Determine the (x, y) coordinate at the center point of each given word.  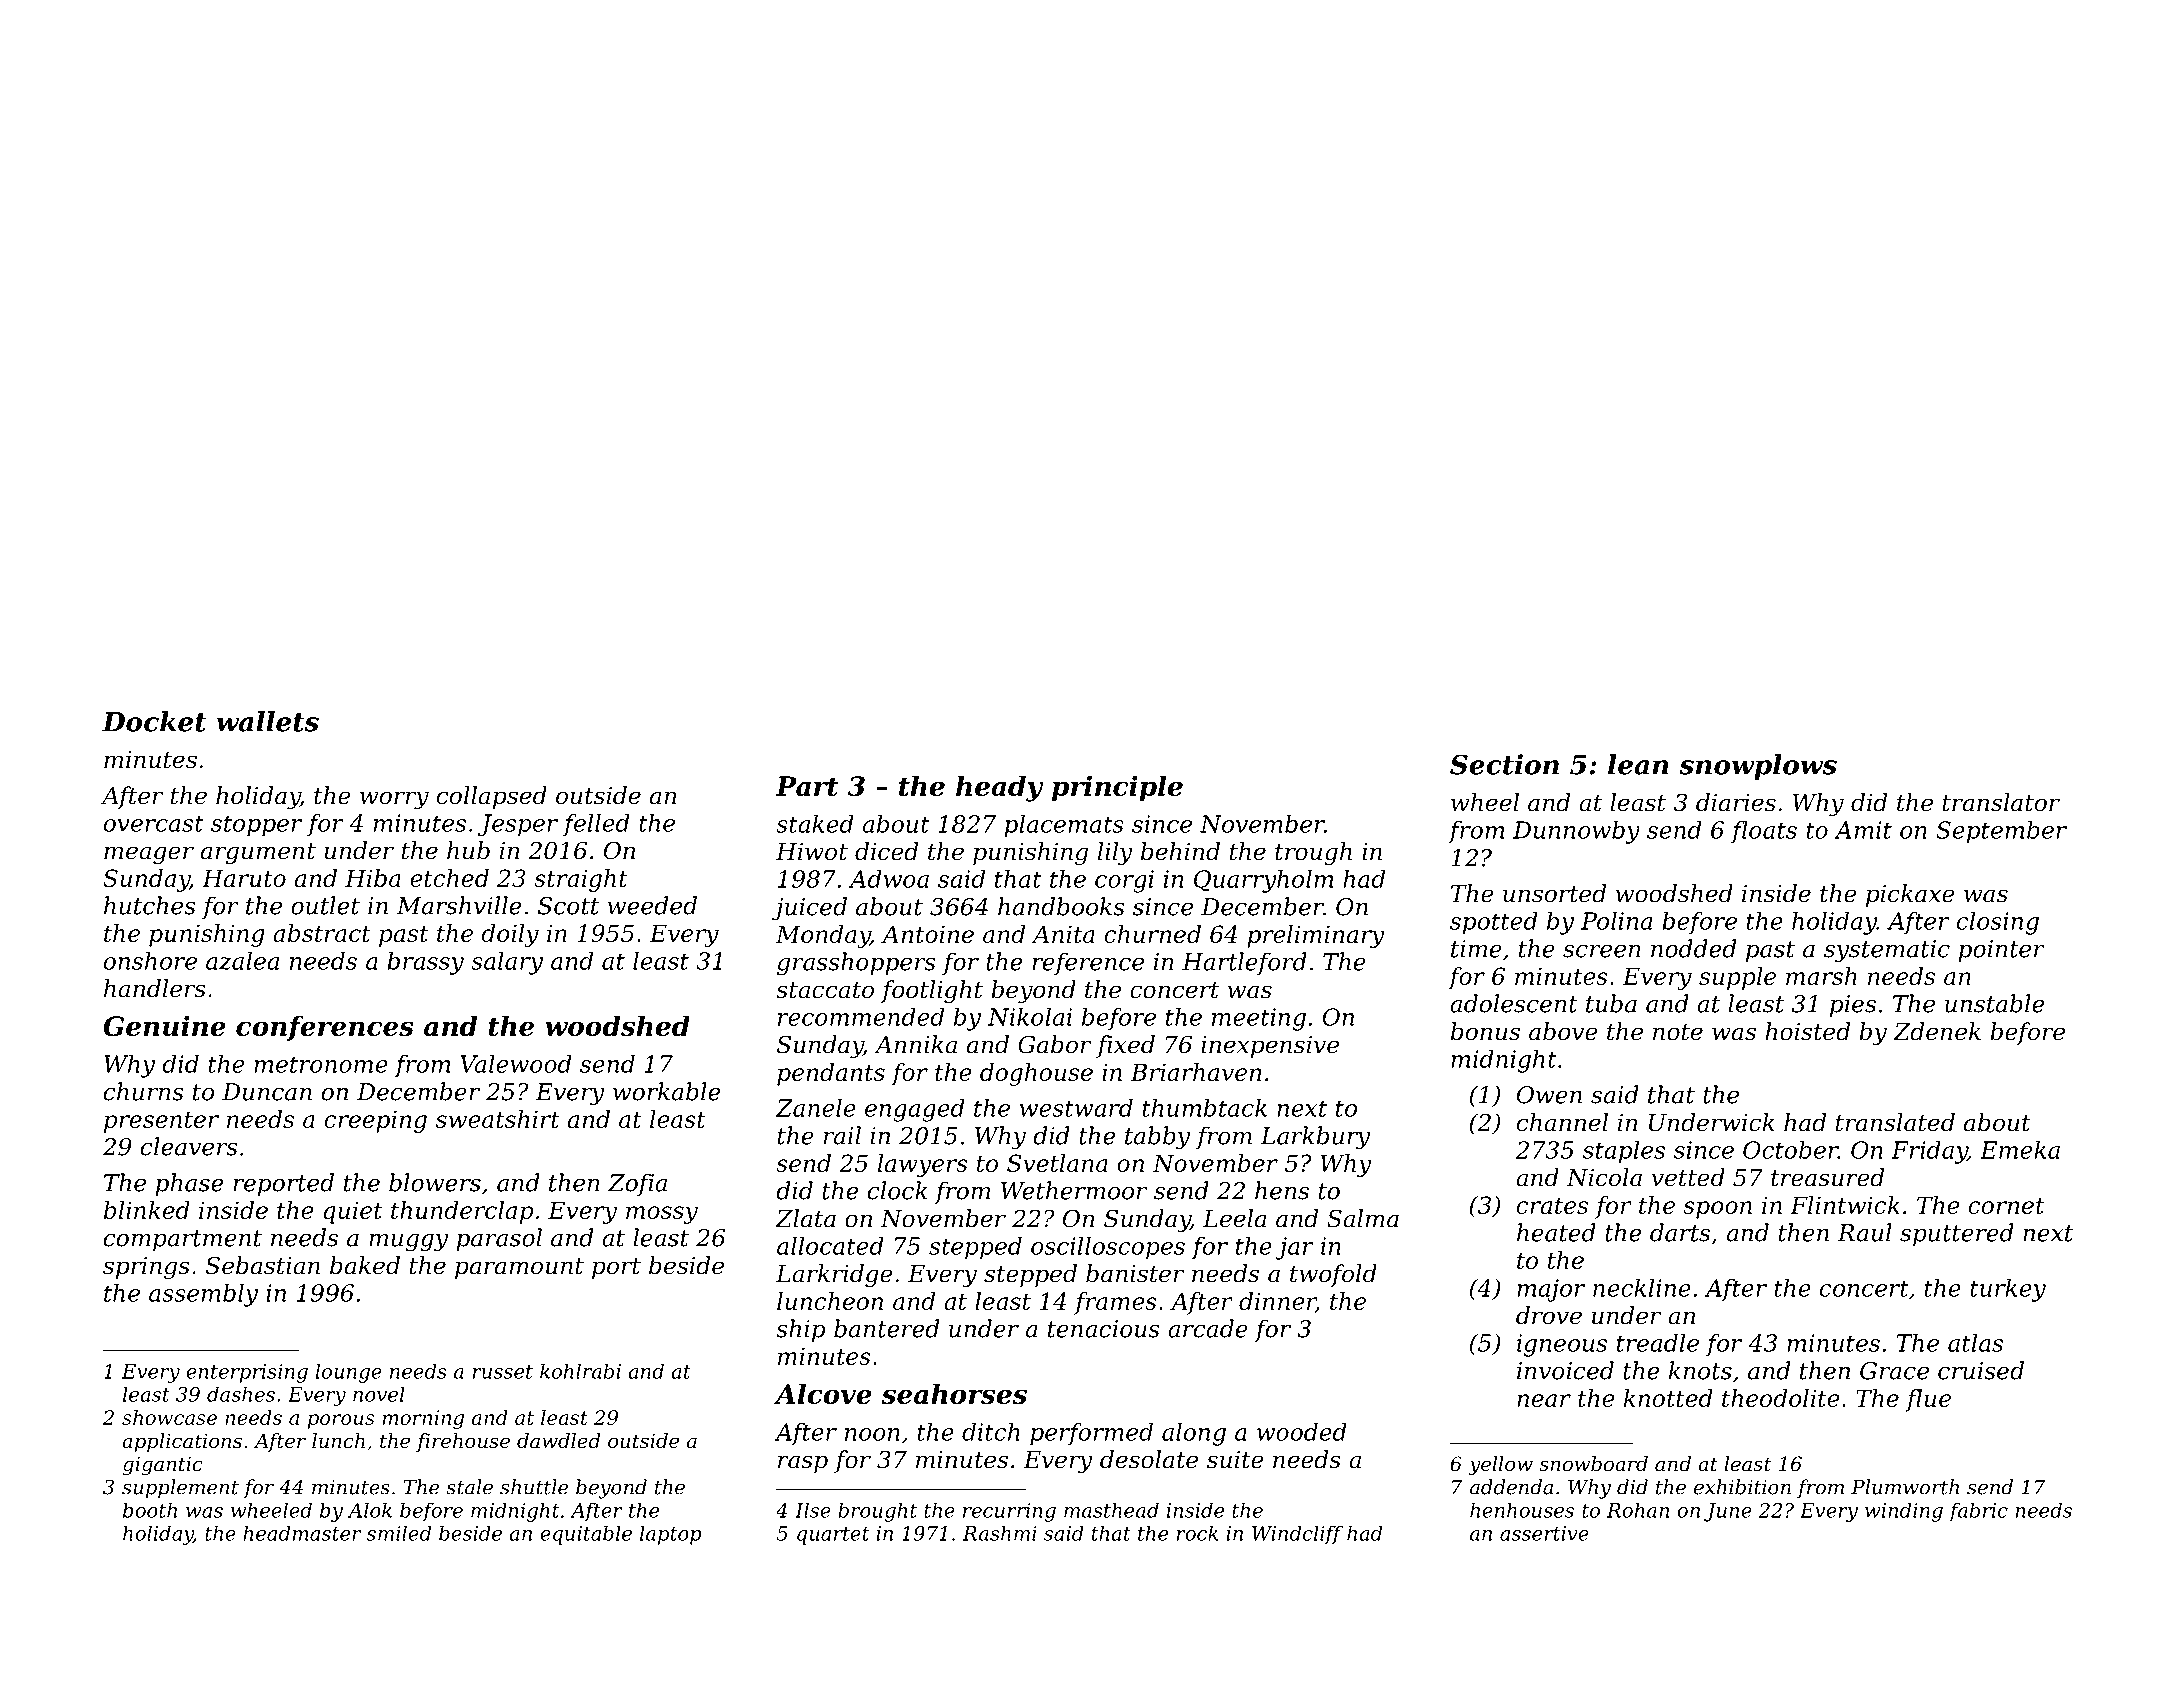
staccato (825, 990)
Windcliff (1297, 1535)
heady (999, 788)
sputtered (1957, 1234)
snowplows (1758, 767)
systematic (1887, 951)
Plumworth (1905, 1487)
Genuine (164, 1025)
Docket (154, 721)
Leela (1235, 1218)
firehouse (463, 1442)
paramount (519, 1268)
